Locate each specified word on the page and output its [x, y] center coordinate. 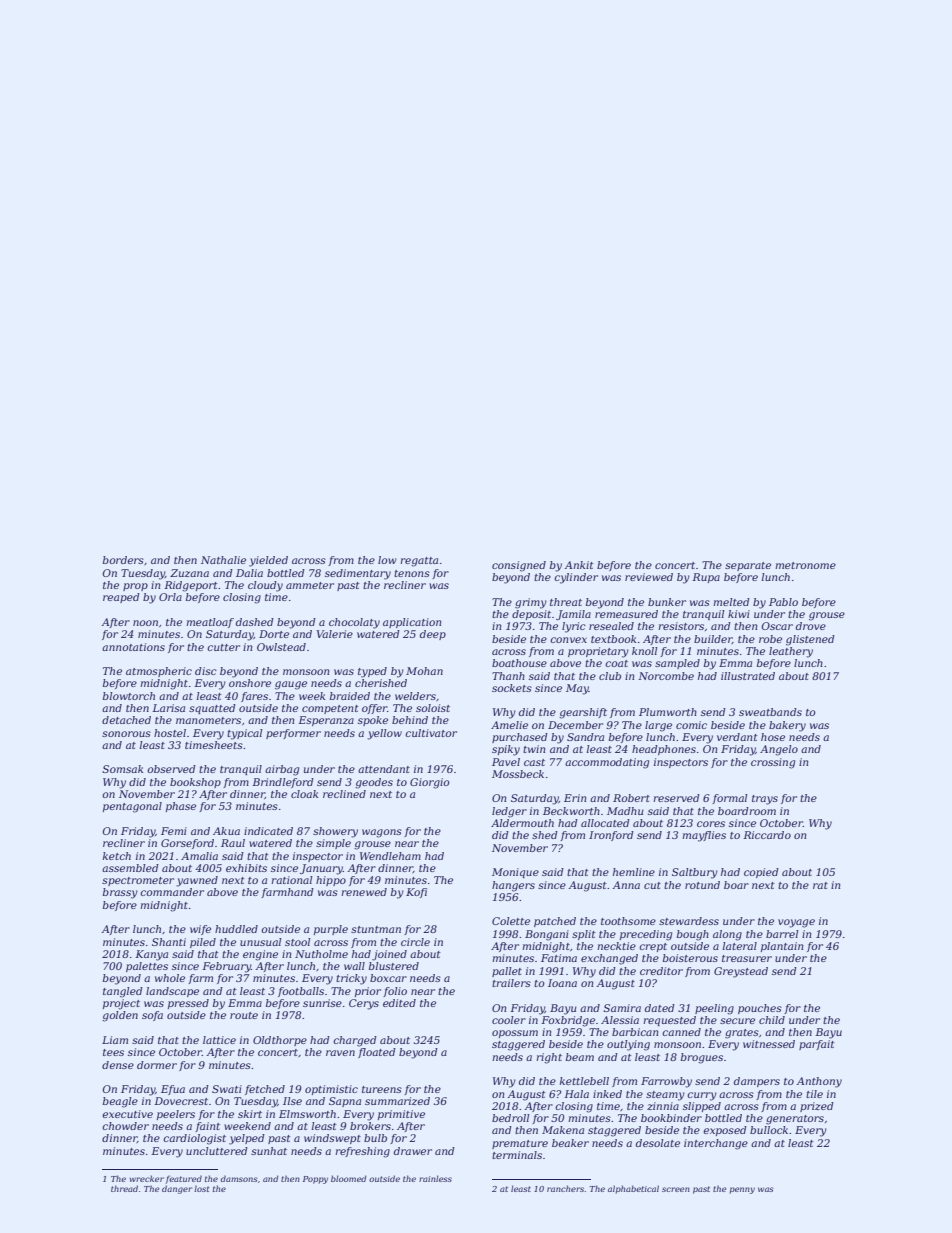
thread [124, 1188]
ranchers [565, 1188]
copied [761, 873]
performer [293, 734]
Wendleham [390, 856]
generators [795, 1120]
